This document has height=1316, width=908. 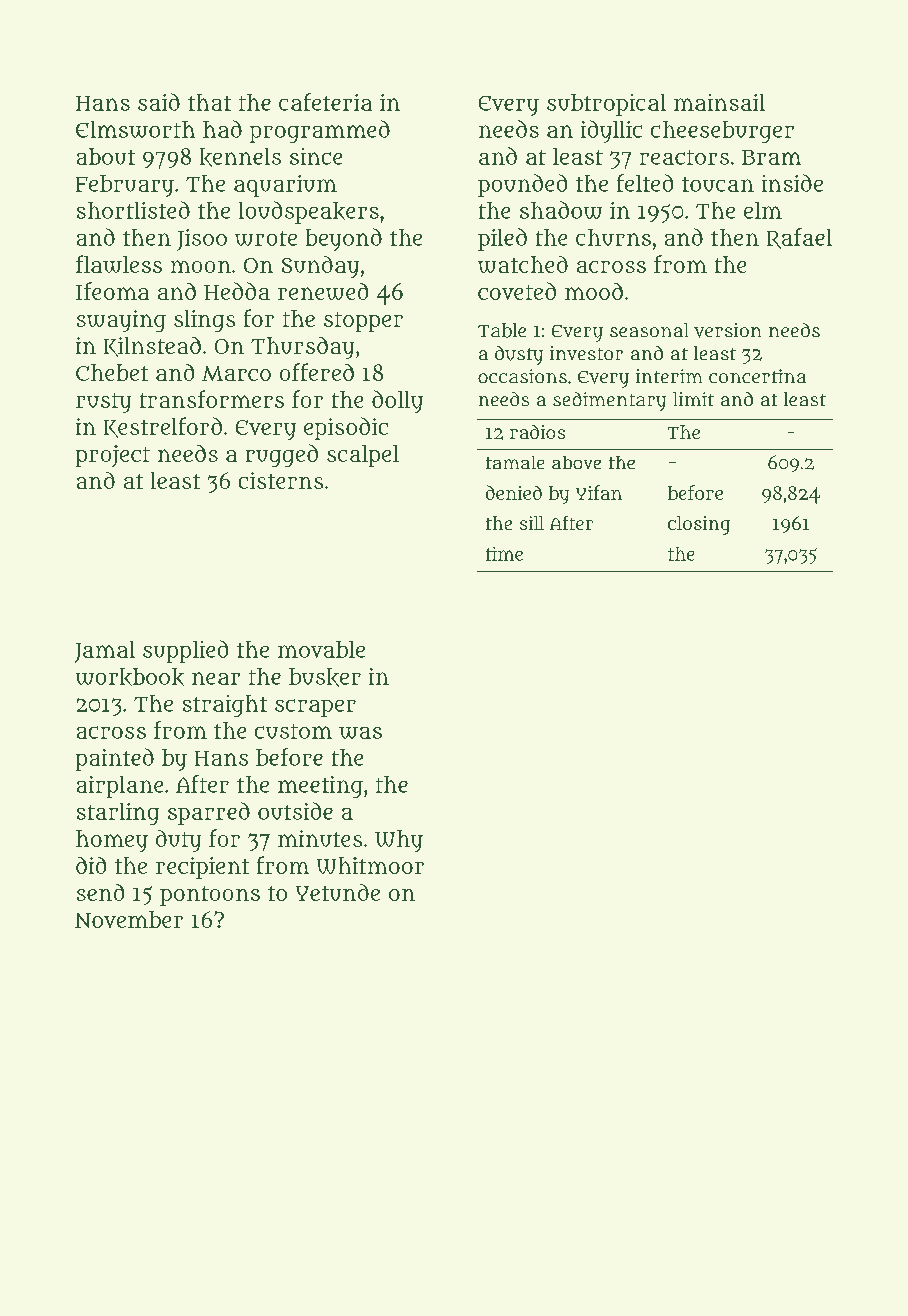 What do you see at coordinates (209, 102) in the document?
I see `that` at bounding box center [209, 102].
